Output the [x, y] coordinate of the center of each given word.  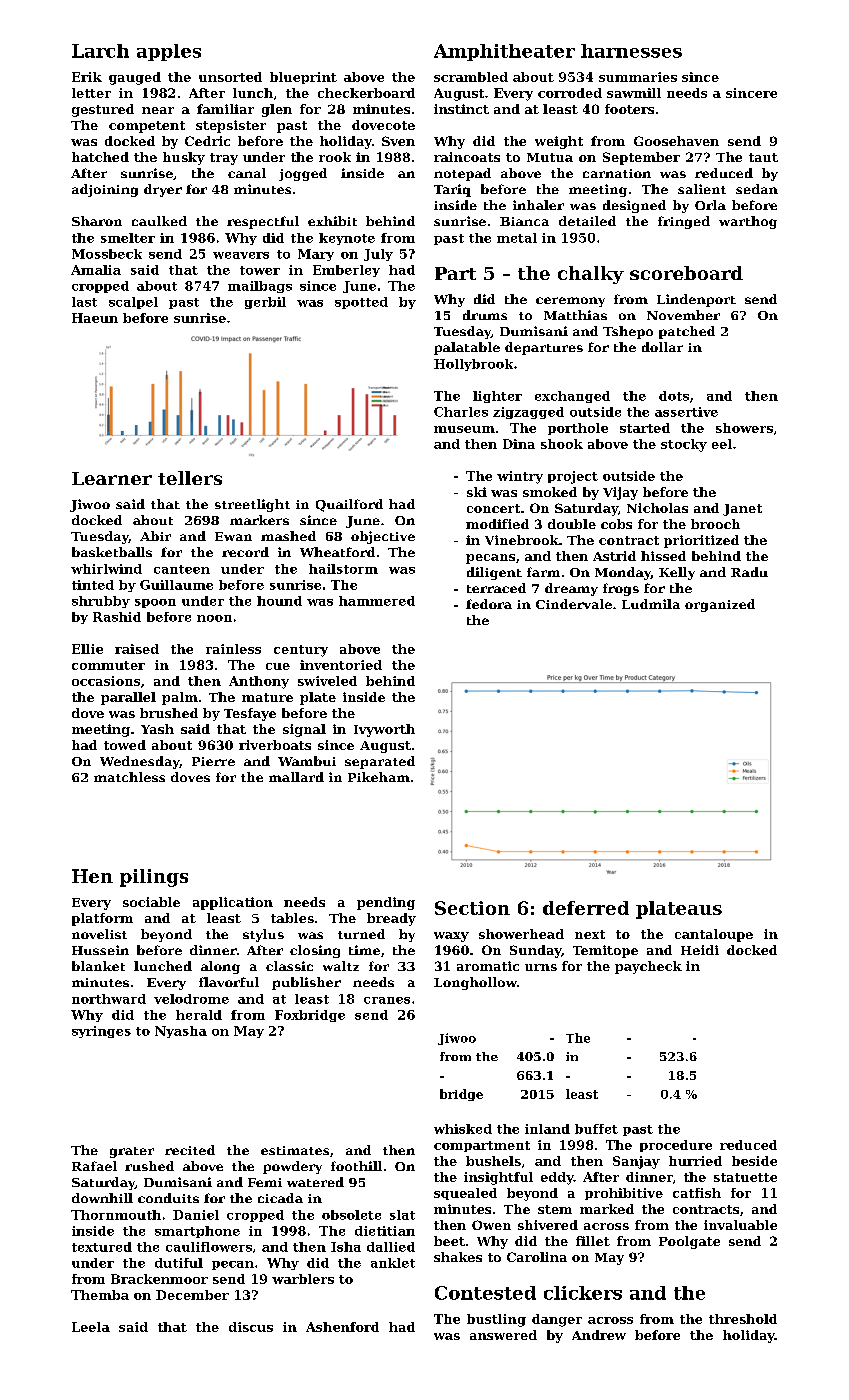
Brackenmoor [159, 1279]
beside [754, 1161]
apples [169, 52]
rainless [233, 649]
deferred [586, 908]
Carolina [537, 1257]
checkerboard [366, 93]
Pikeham [379, 777]
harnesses [631, 51]
